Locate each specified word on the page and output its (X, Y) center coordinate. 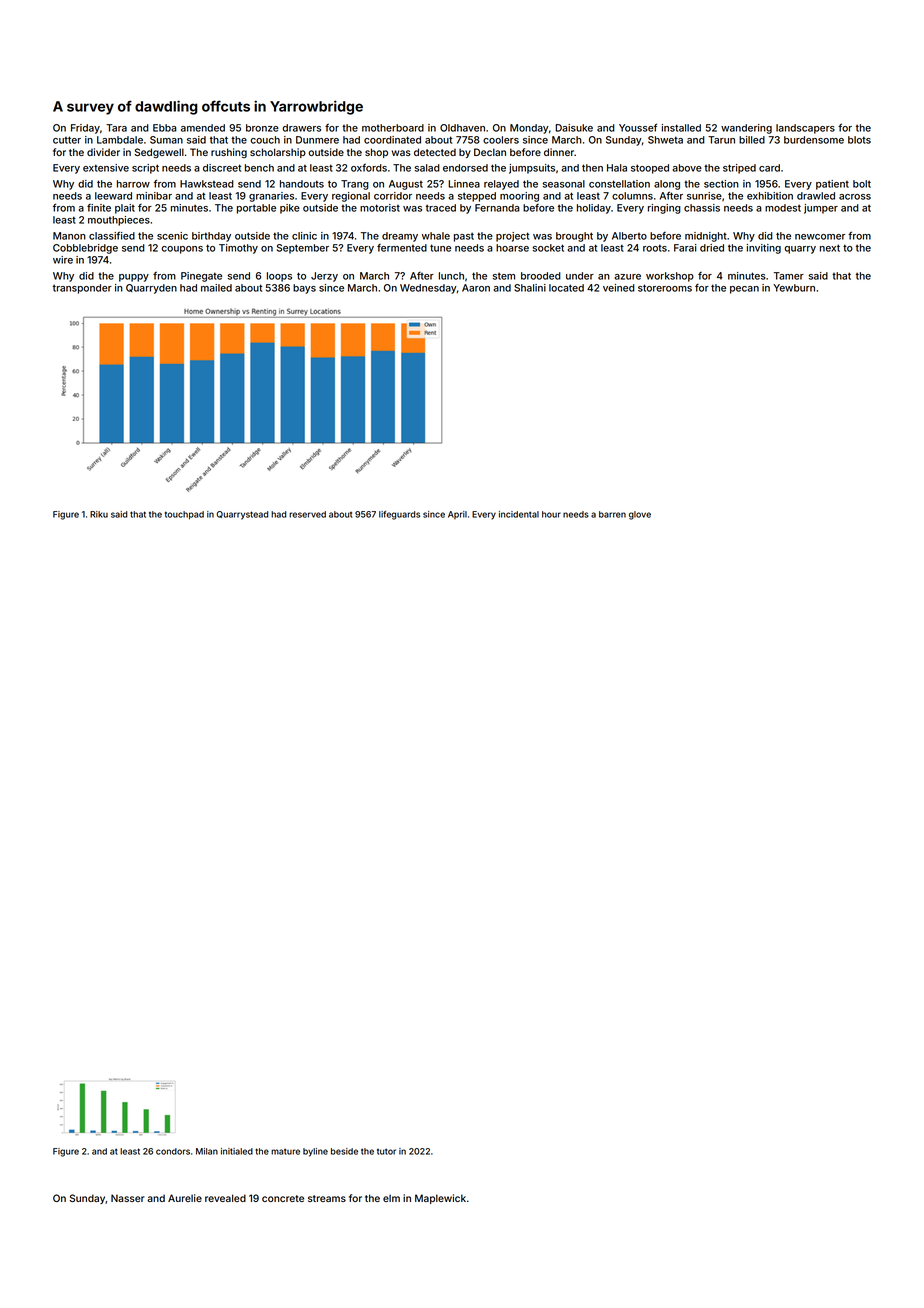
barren (612, 514)
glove (640, 515)
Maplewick (440, 1199)
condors (173, 1151)
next (830, 248)
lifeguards (399, 515)
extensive (106, 168)
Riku (99, 514)
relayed (501, 185)
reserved (307, 514)
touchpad (184, 515)
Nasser (128, 1198)
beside (344, 1151)
